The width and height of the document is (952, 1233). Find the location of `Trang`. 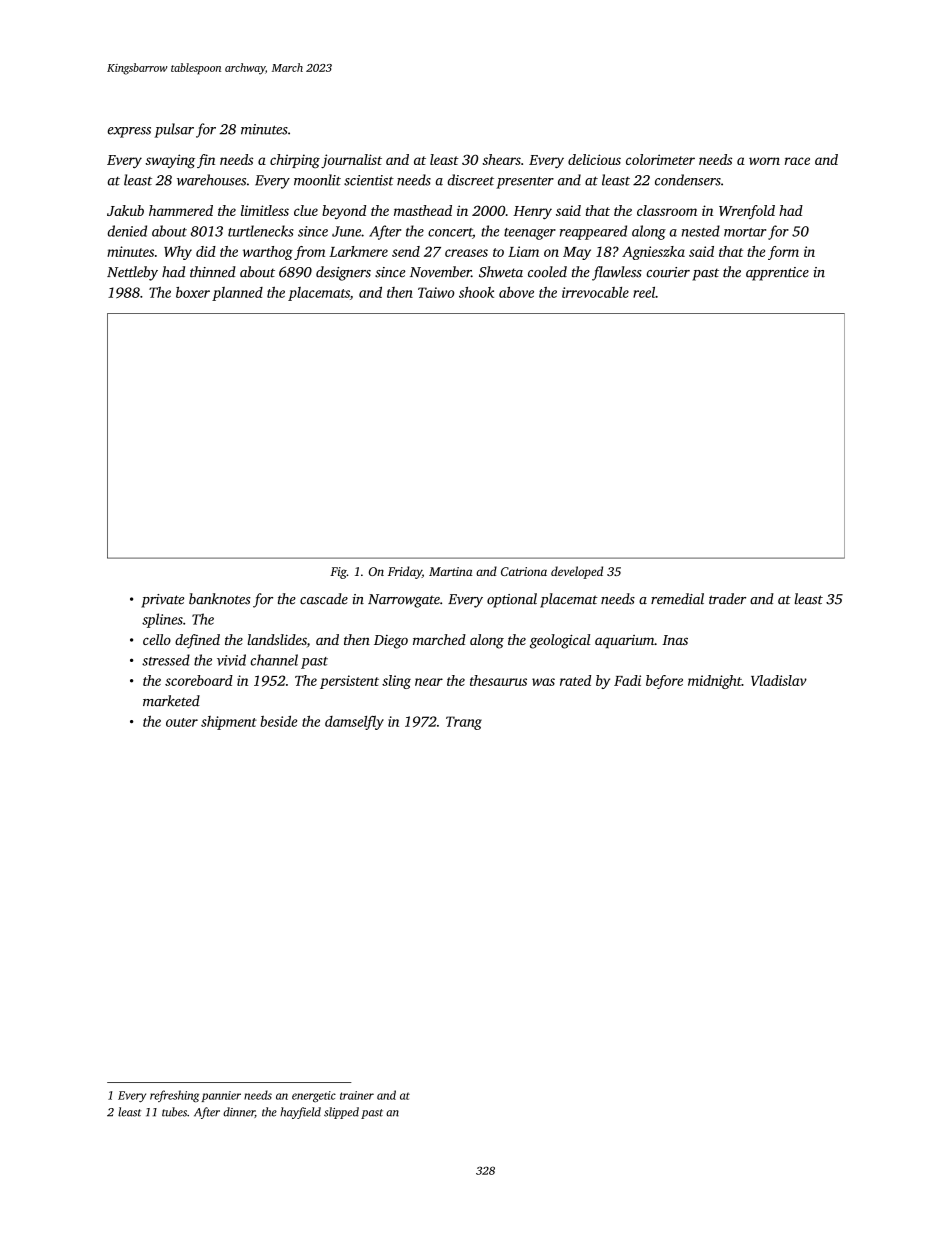

Trang is located at coordinates (464, 723).
